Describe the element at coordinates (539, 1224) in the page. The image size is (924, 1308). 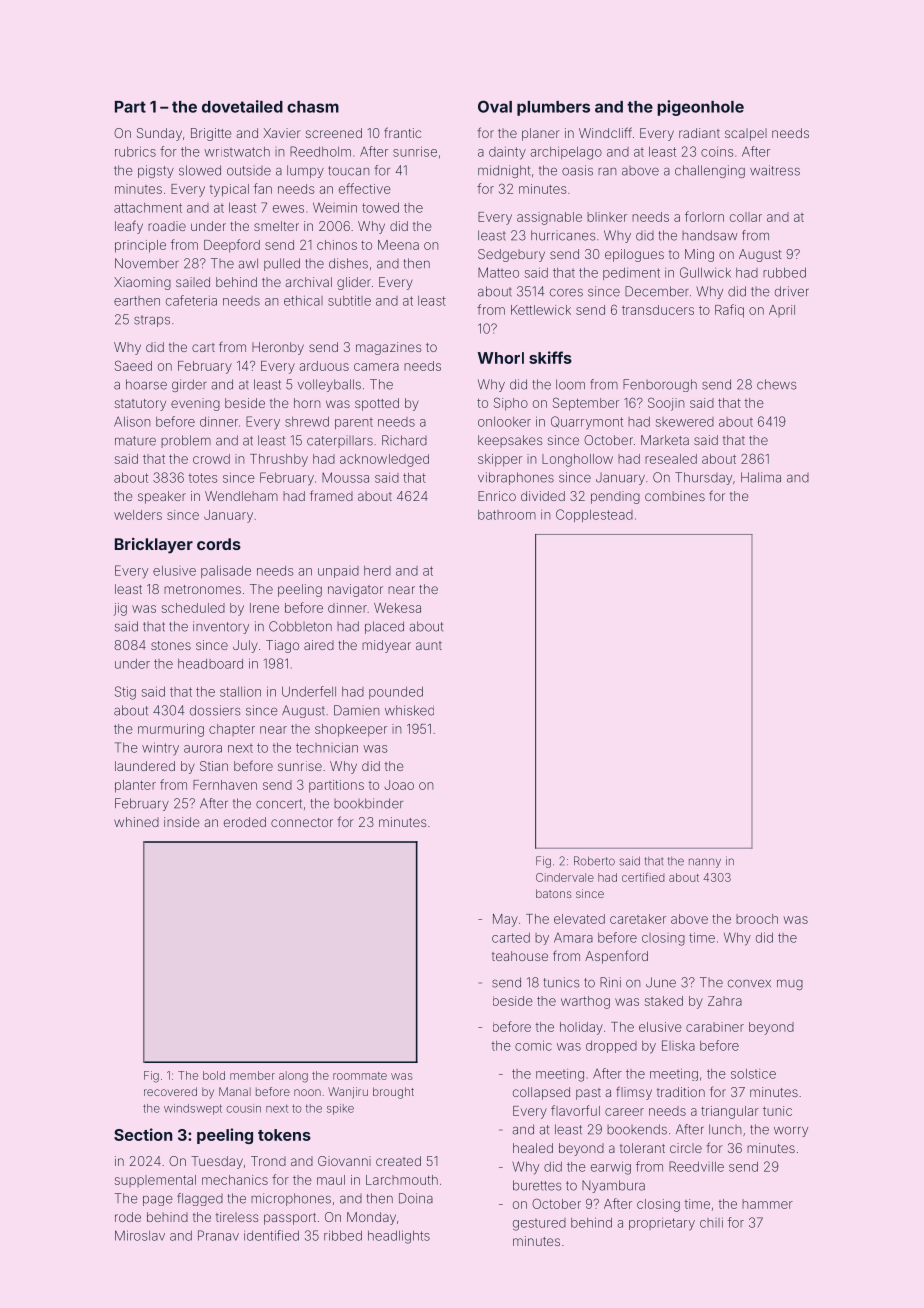
I see `gestured` at that location.
